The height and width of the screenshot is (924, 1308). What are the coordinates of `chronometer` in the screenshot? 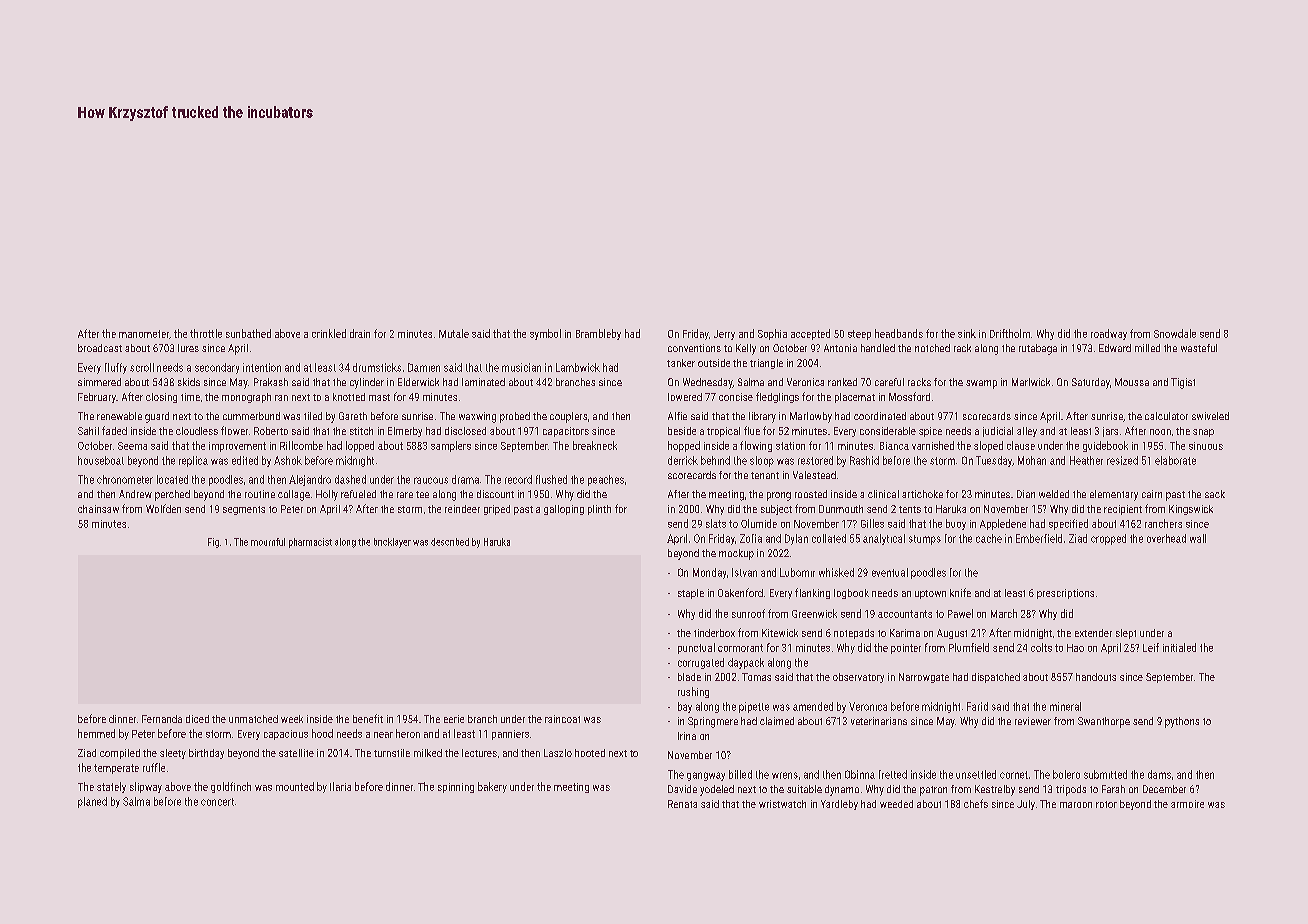 It's located at (125, 479).
